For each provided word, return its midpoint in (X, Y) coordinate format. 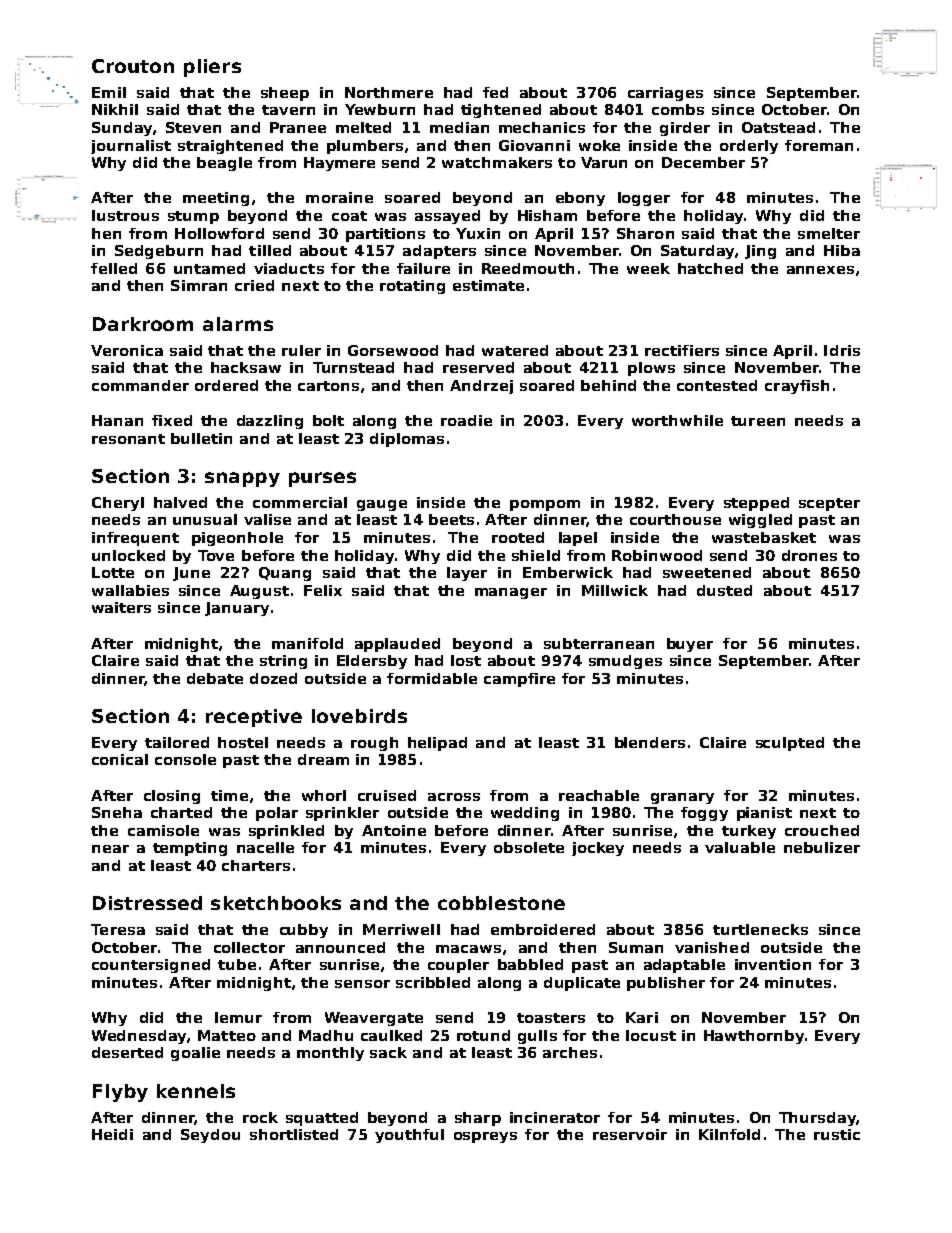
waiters (121, 607)
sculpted (790, 744)
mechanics (542, 127)
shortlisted (294, 1134)
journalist (131, 147)
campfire (519, 680)
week (648, 268)
